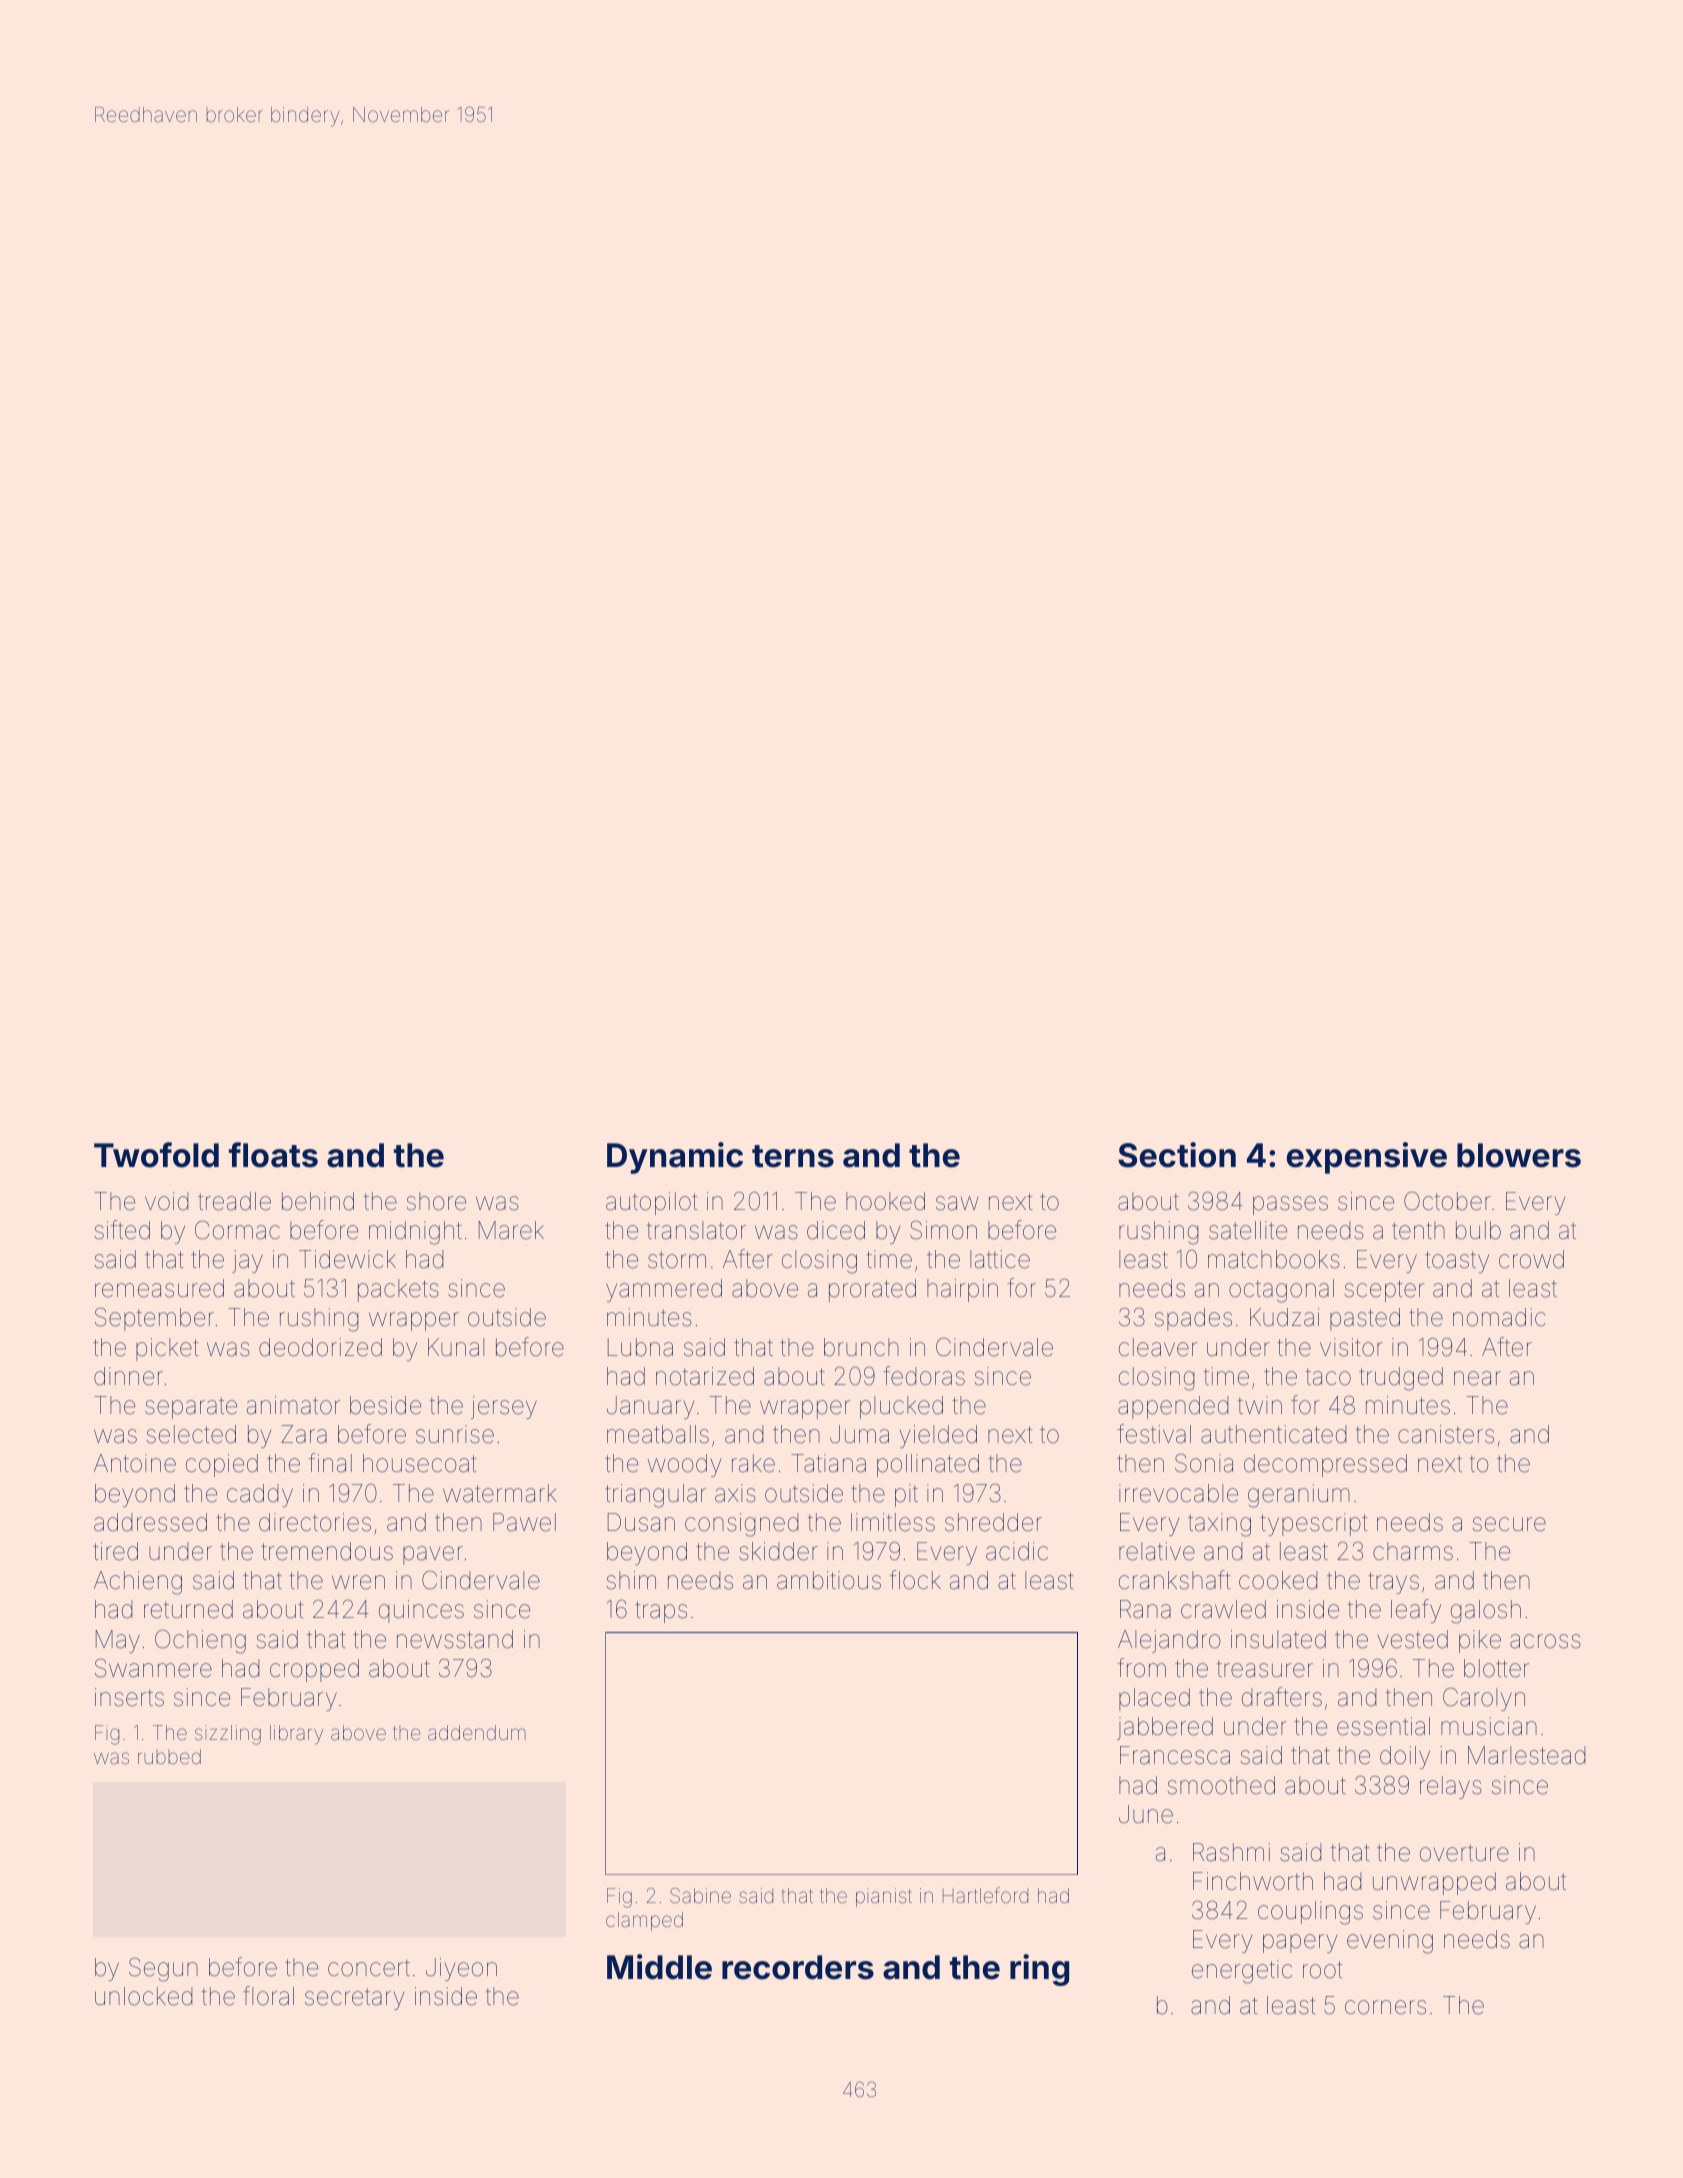  I want to click on pit, so click(906, 1495).
